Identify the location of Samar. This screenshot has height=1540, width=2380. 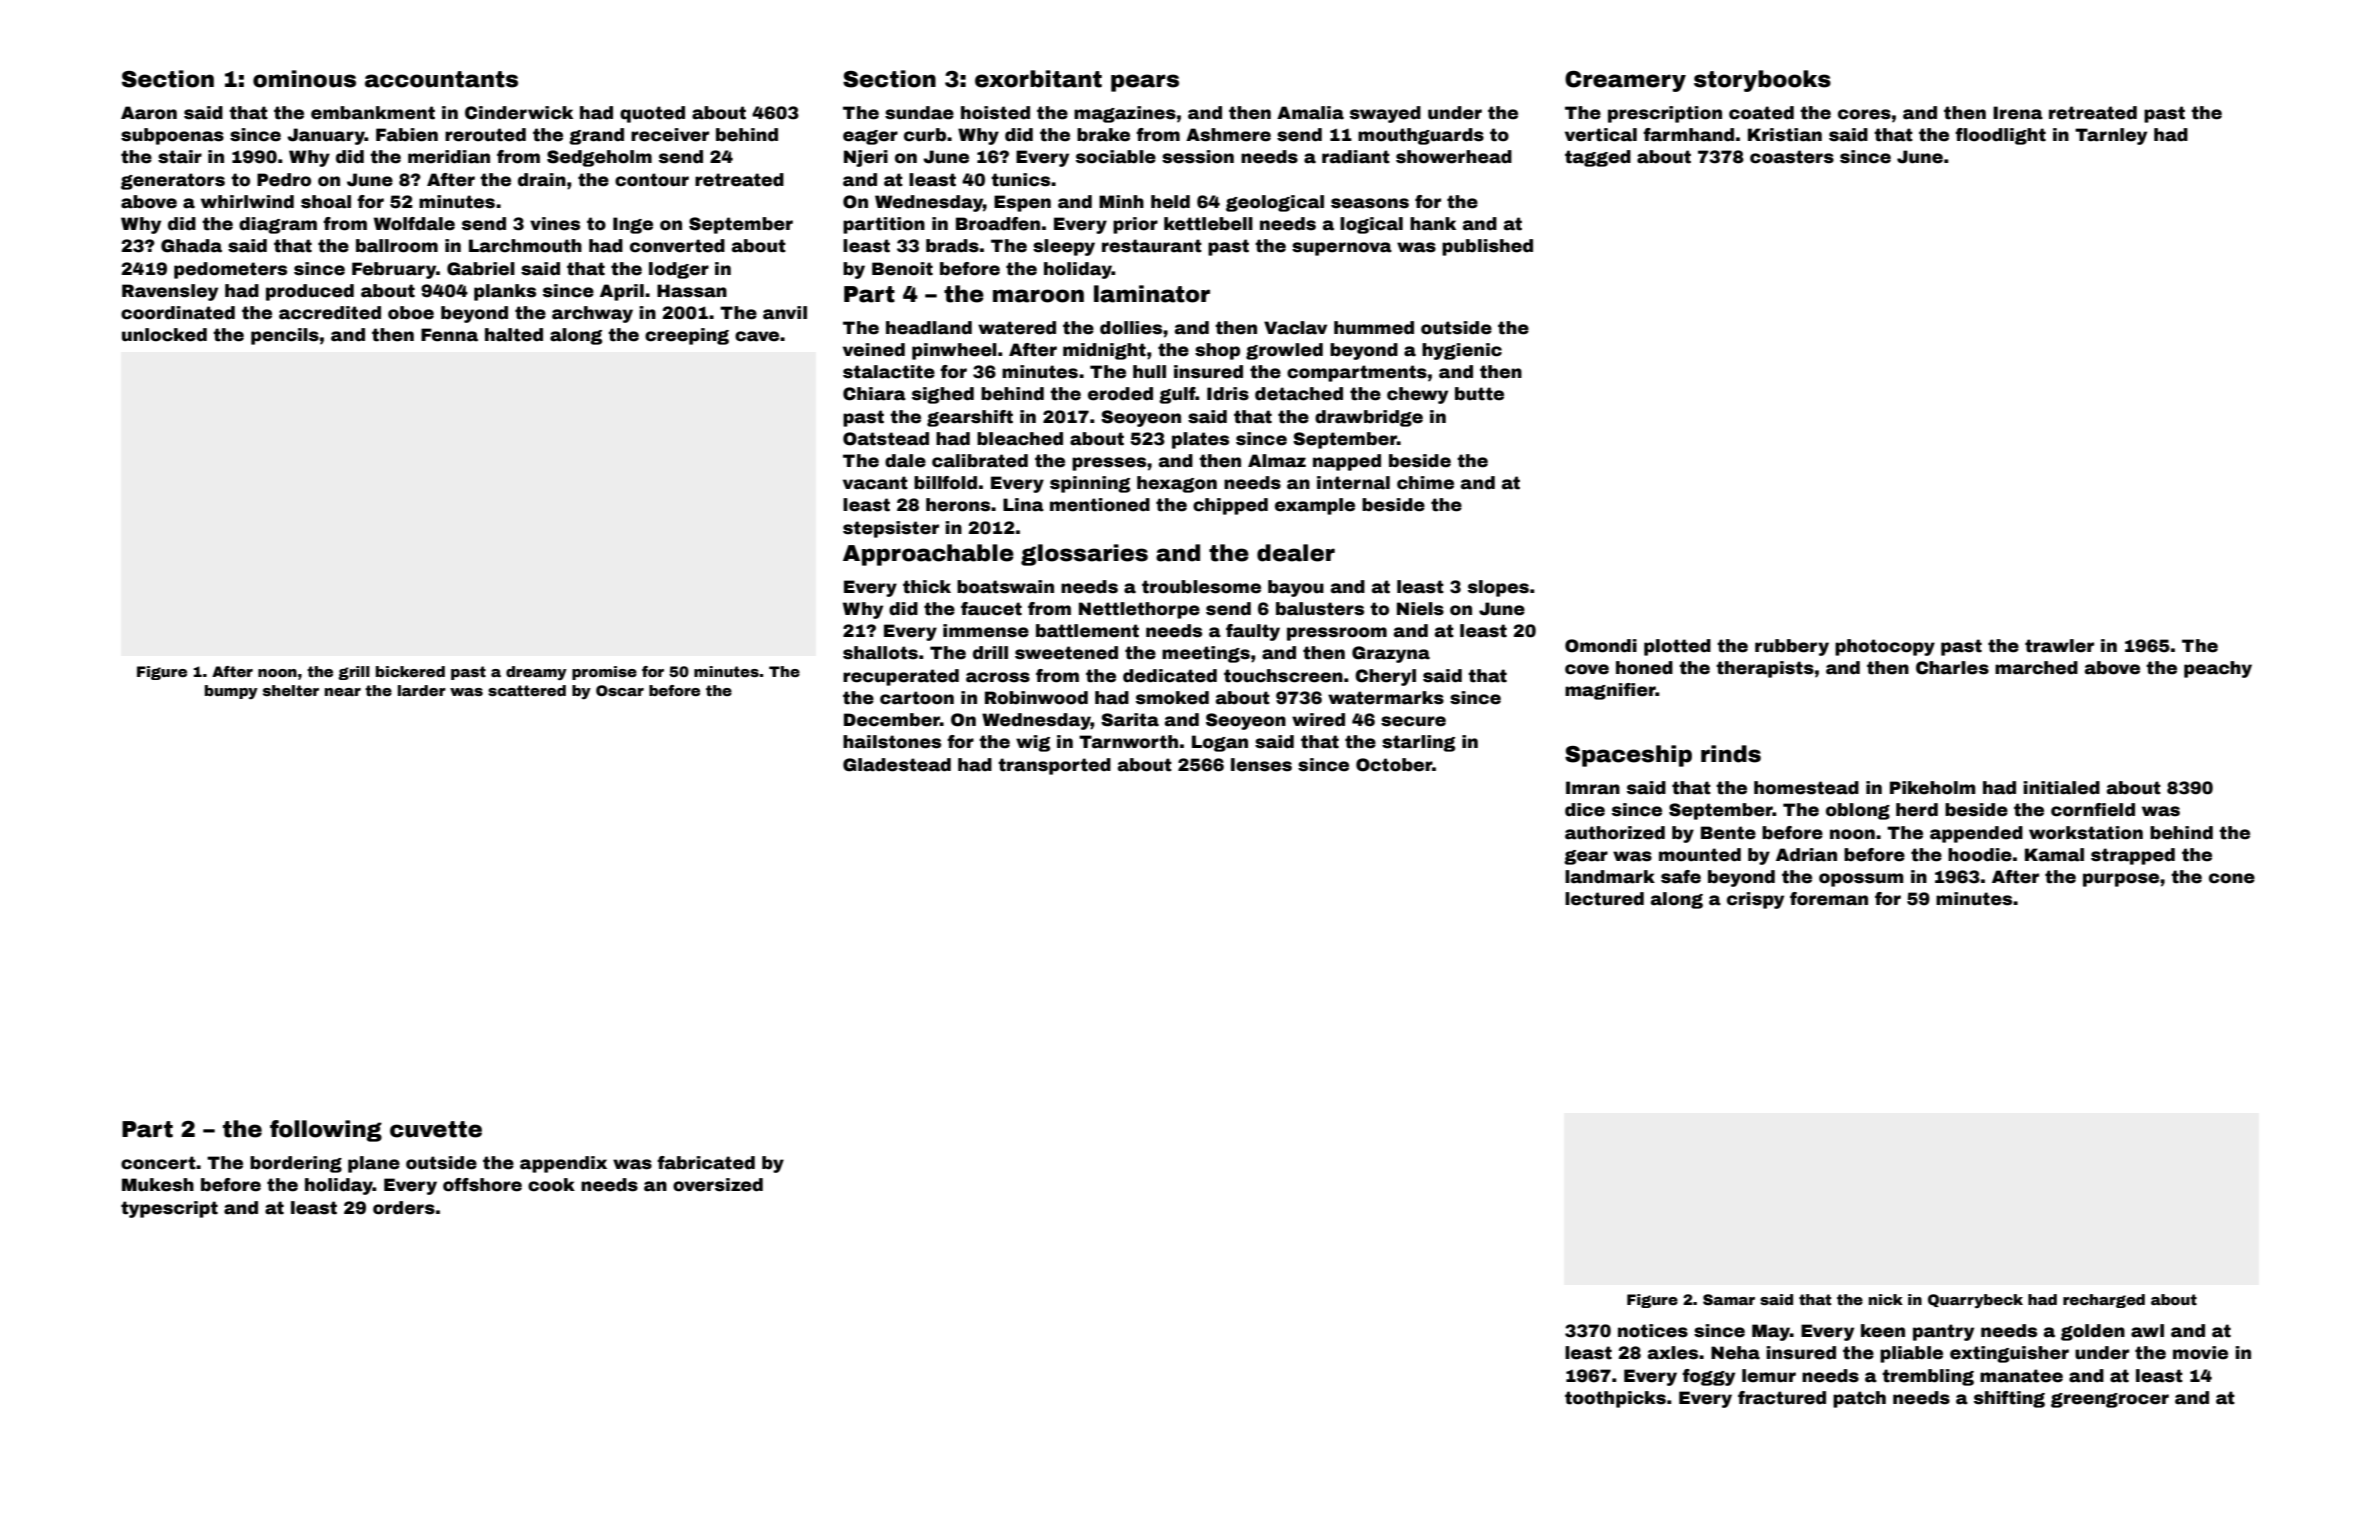
(1729, 1299).
